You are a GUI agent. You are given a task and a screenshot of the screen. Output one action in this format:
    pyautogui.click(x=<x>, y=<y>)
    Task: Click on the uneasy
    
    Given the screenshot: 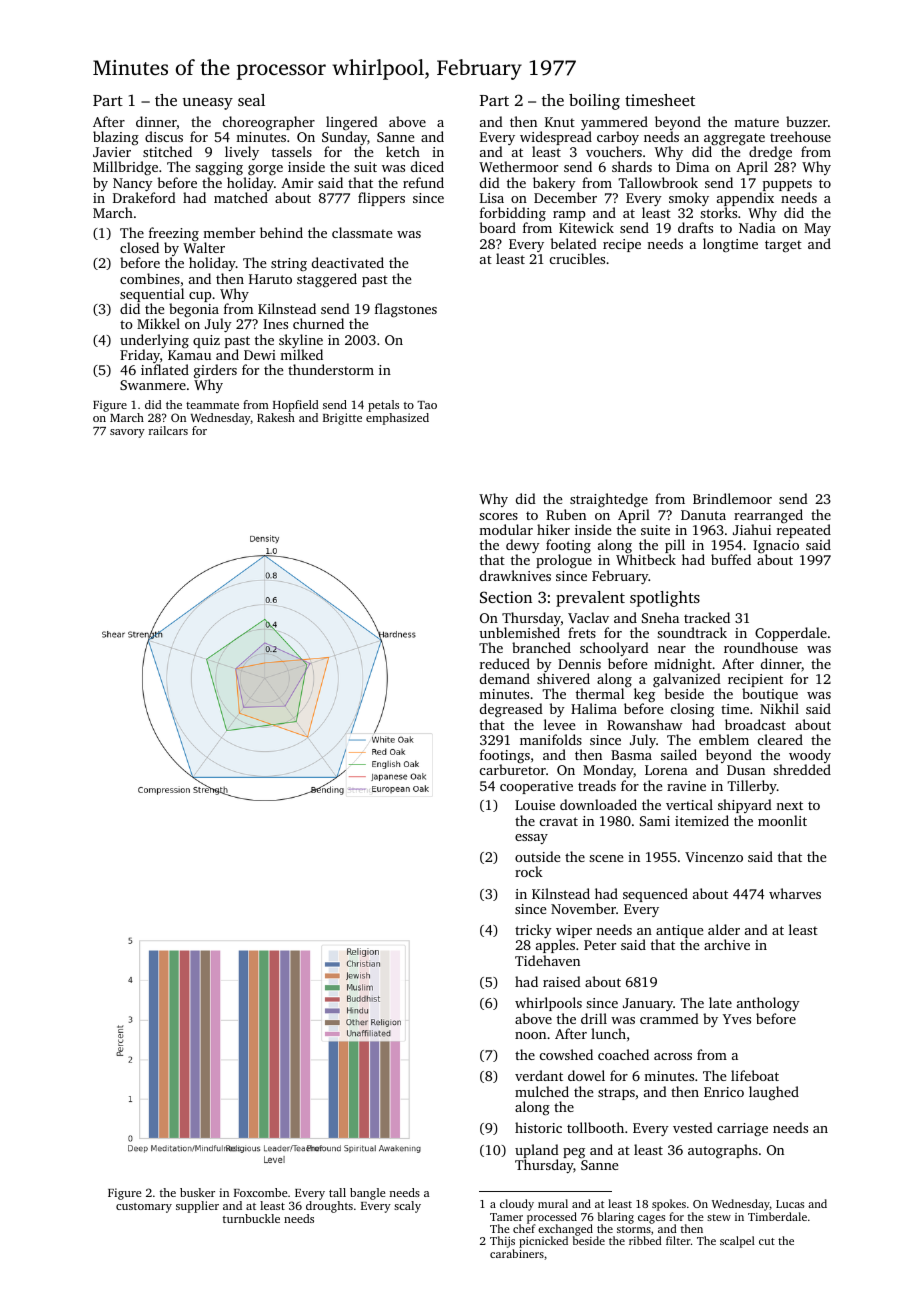 What is the action you would take?
    pyautogui.click(x=208, y=104)
